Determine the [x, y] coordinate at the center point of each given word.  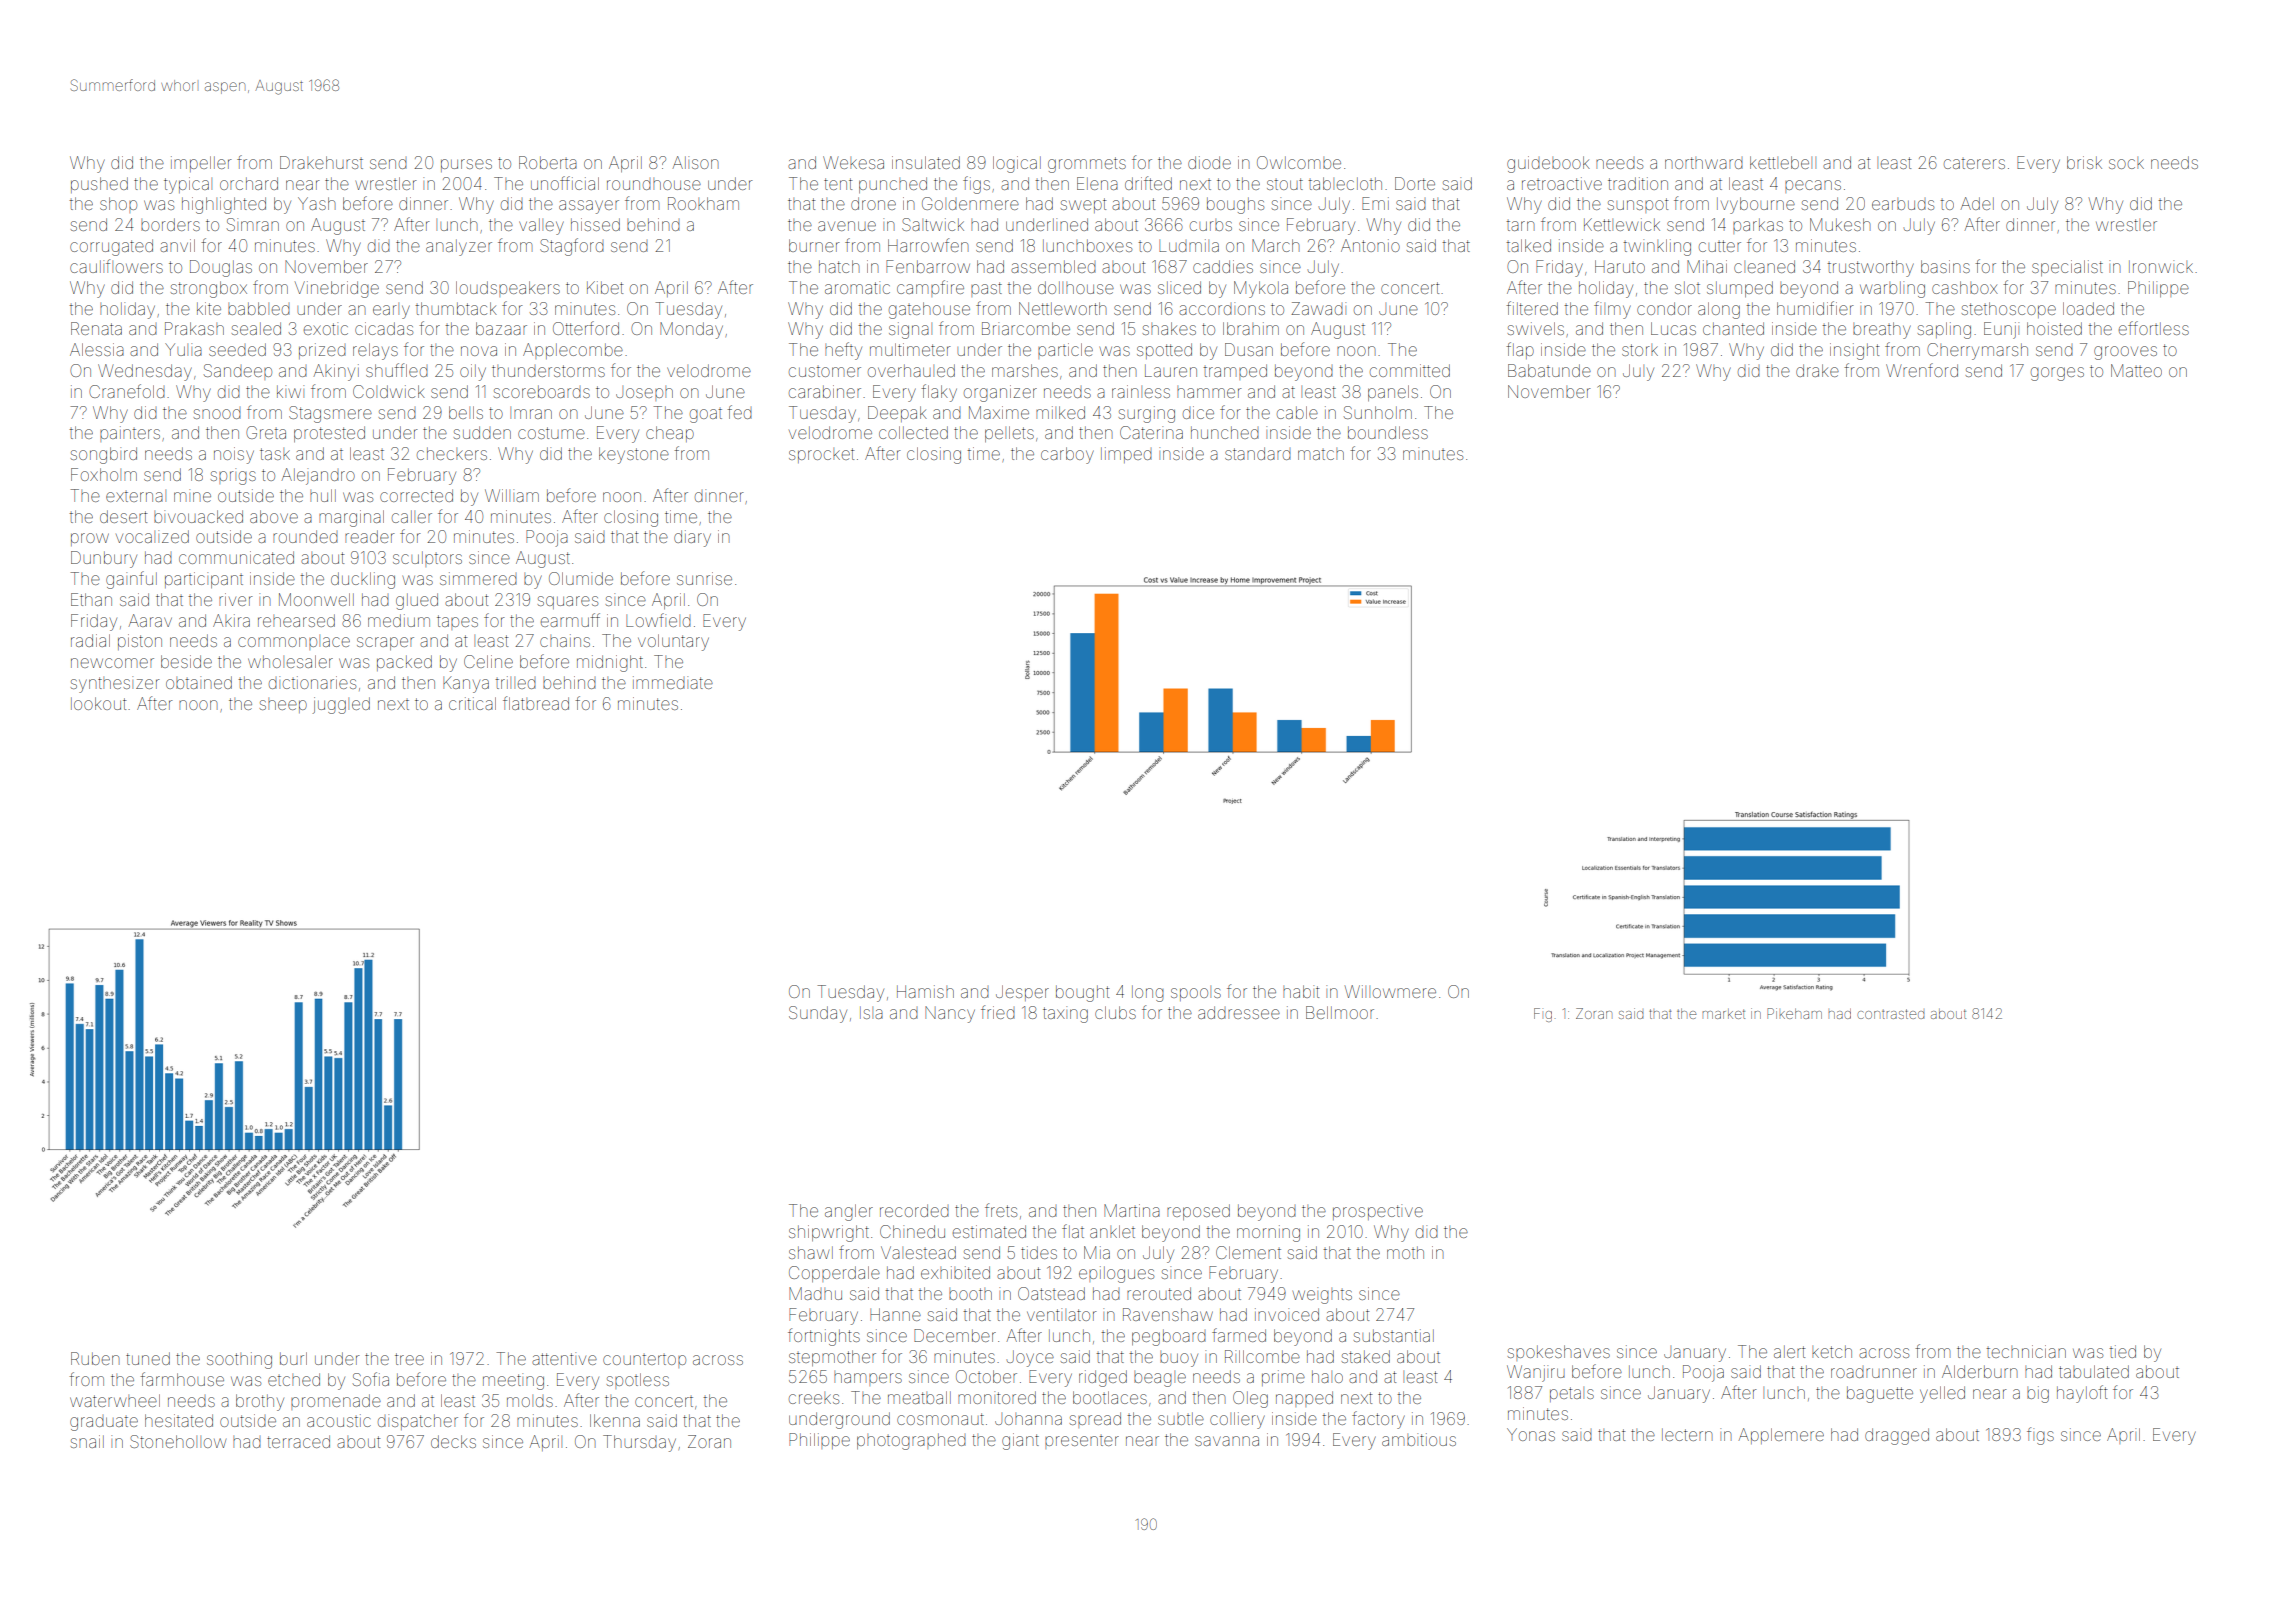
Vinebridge [337, 289]
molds [530, 1401]
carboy [1067, 455]
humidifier [1815, 308]
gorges [2057, 374]
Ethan [91, 599]
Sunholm [1378, 412]
